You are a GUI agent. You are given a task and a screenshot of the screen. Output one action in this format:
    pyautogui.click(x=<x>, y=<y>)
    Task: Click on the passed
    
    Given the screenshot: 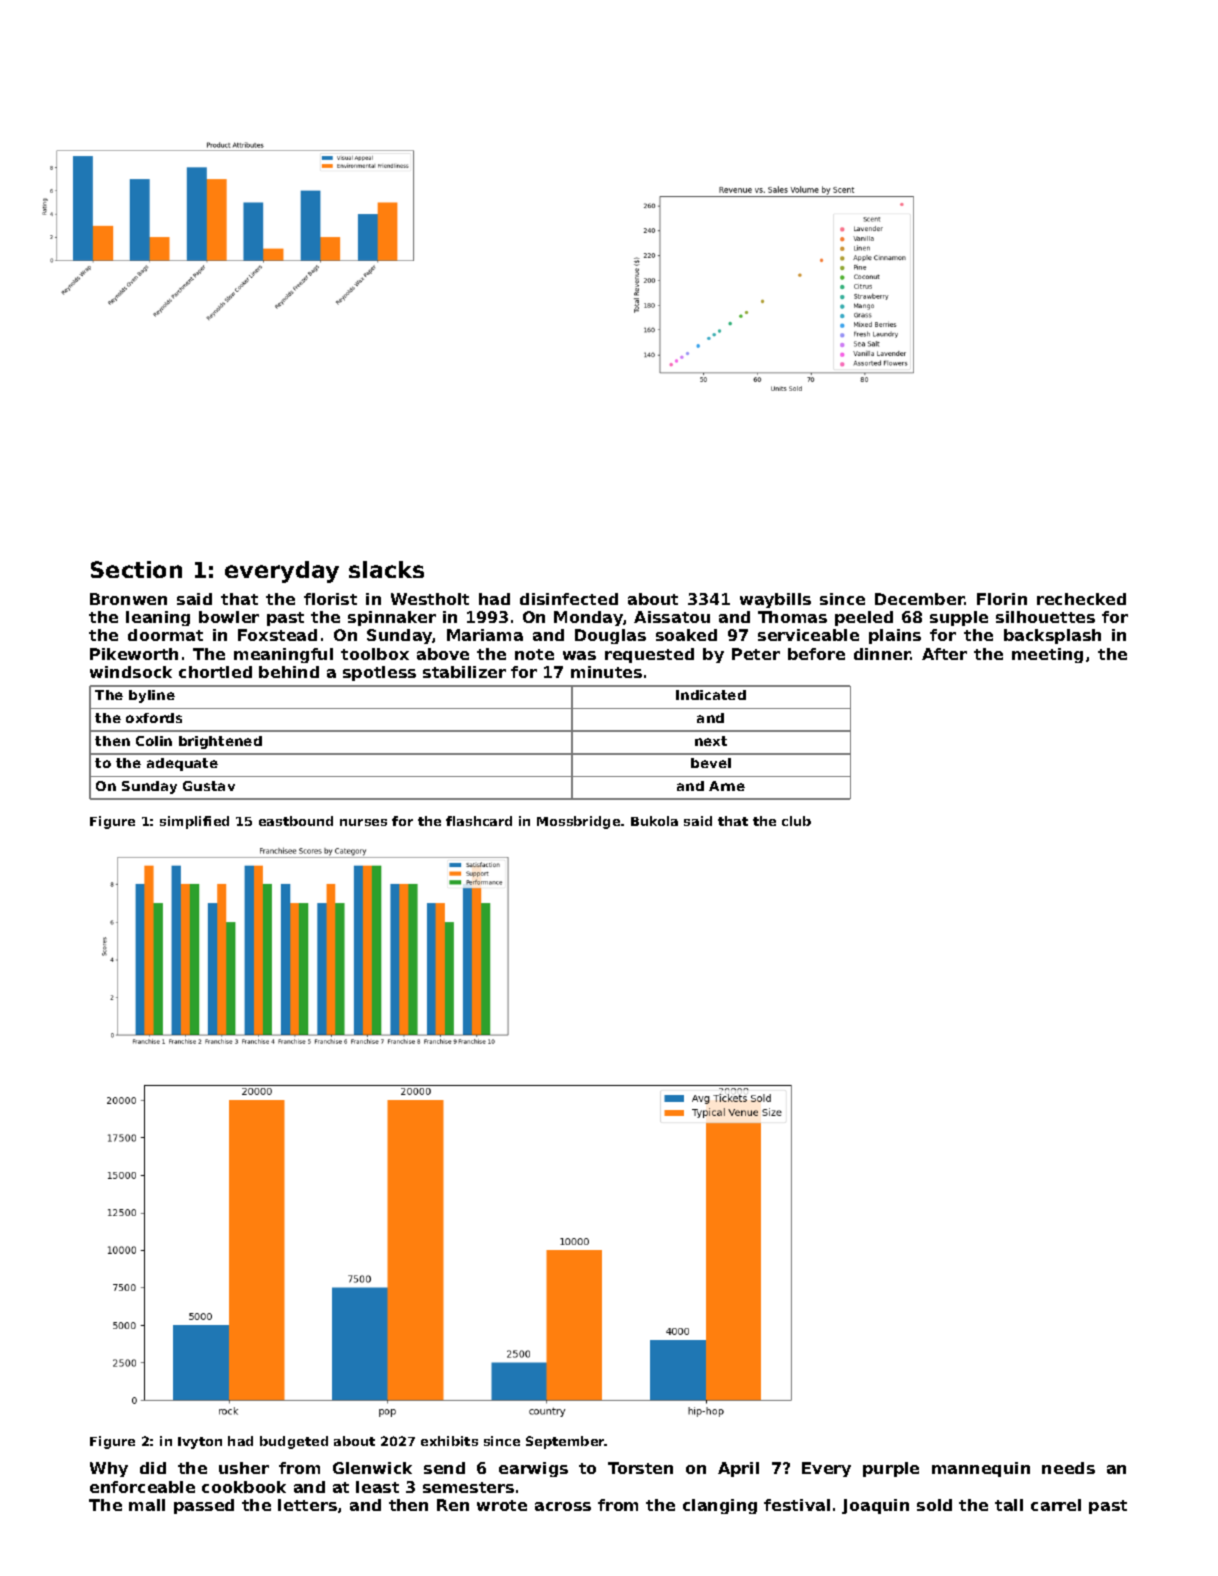 What is the action you would take?
    pyautogui.click(x=204, y=1506)
